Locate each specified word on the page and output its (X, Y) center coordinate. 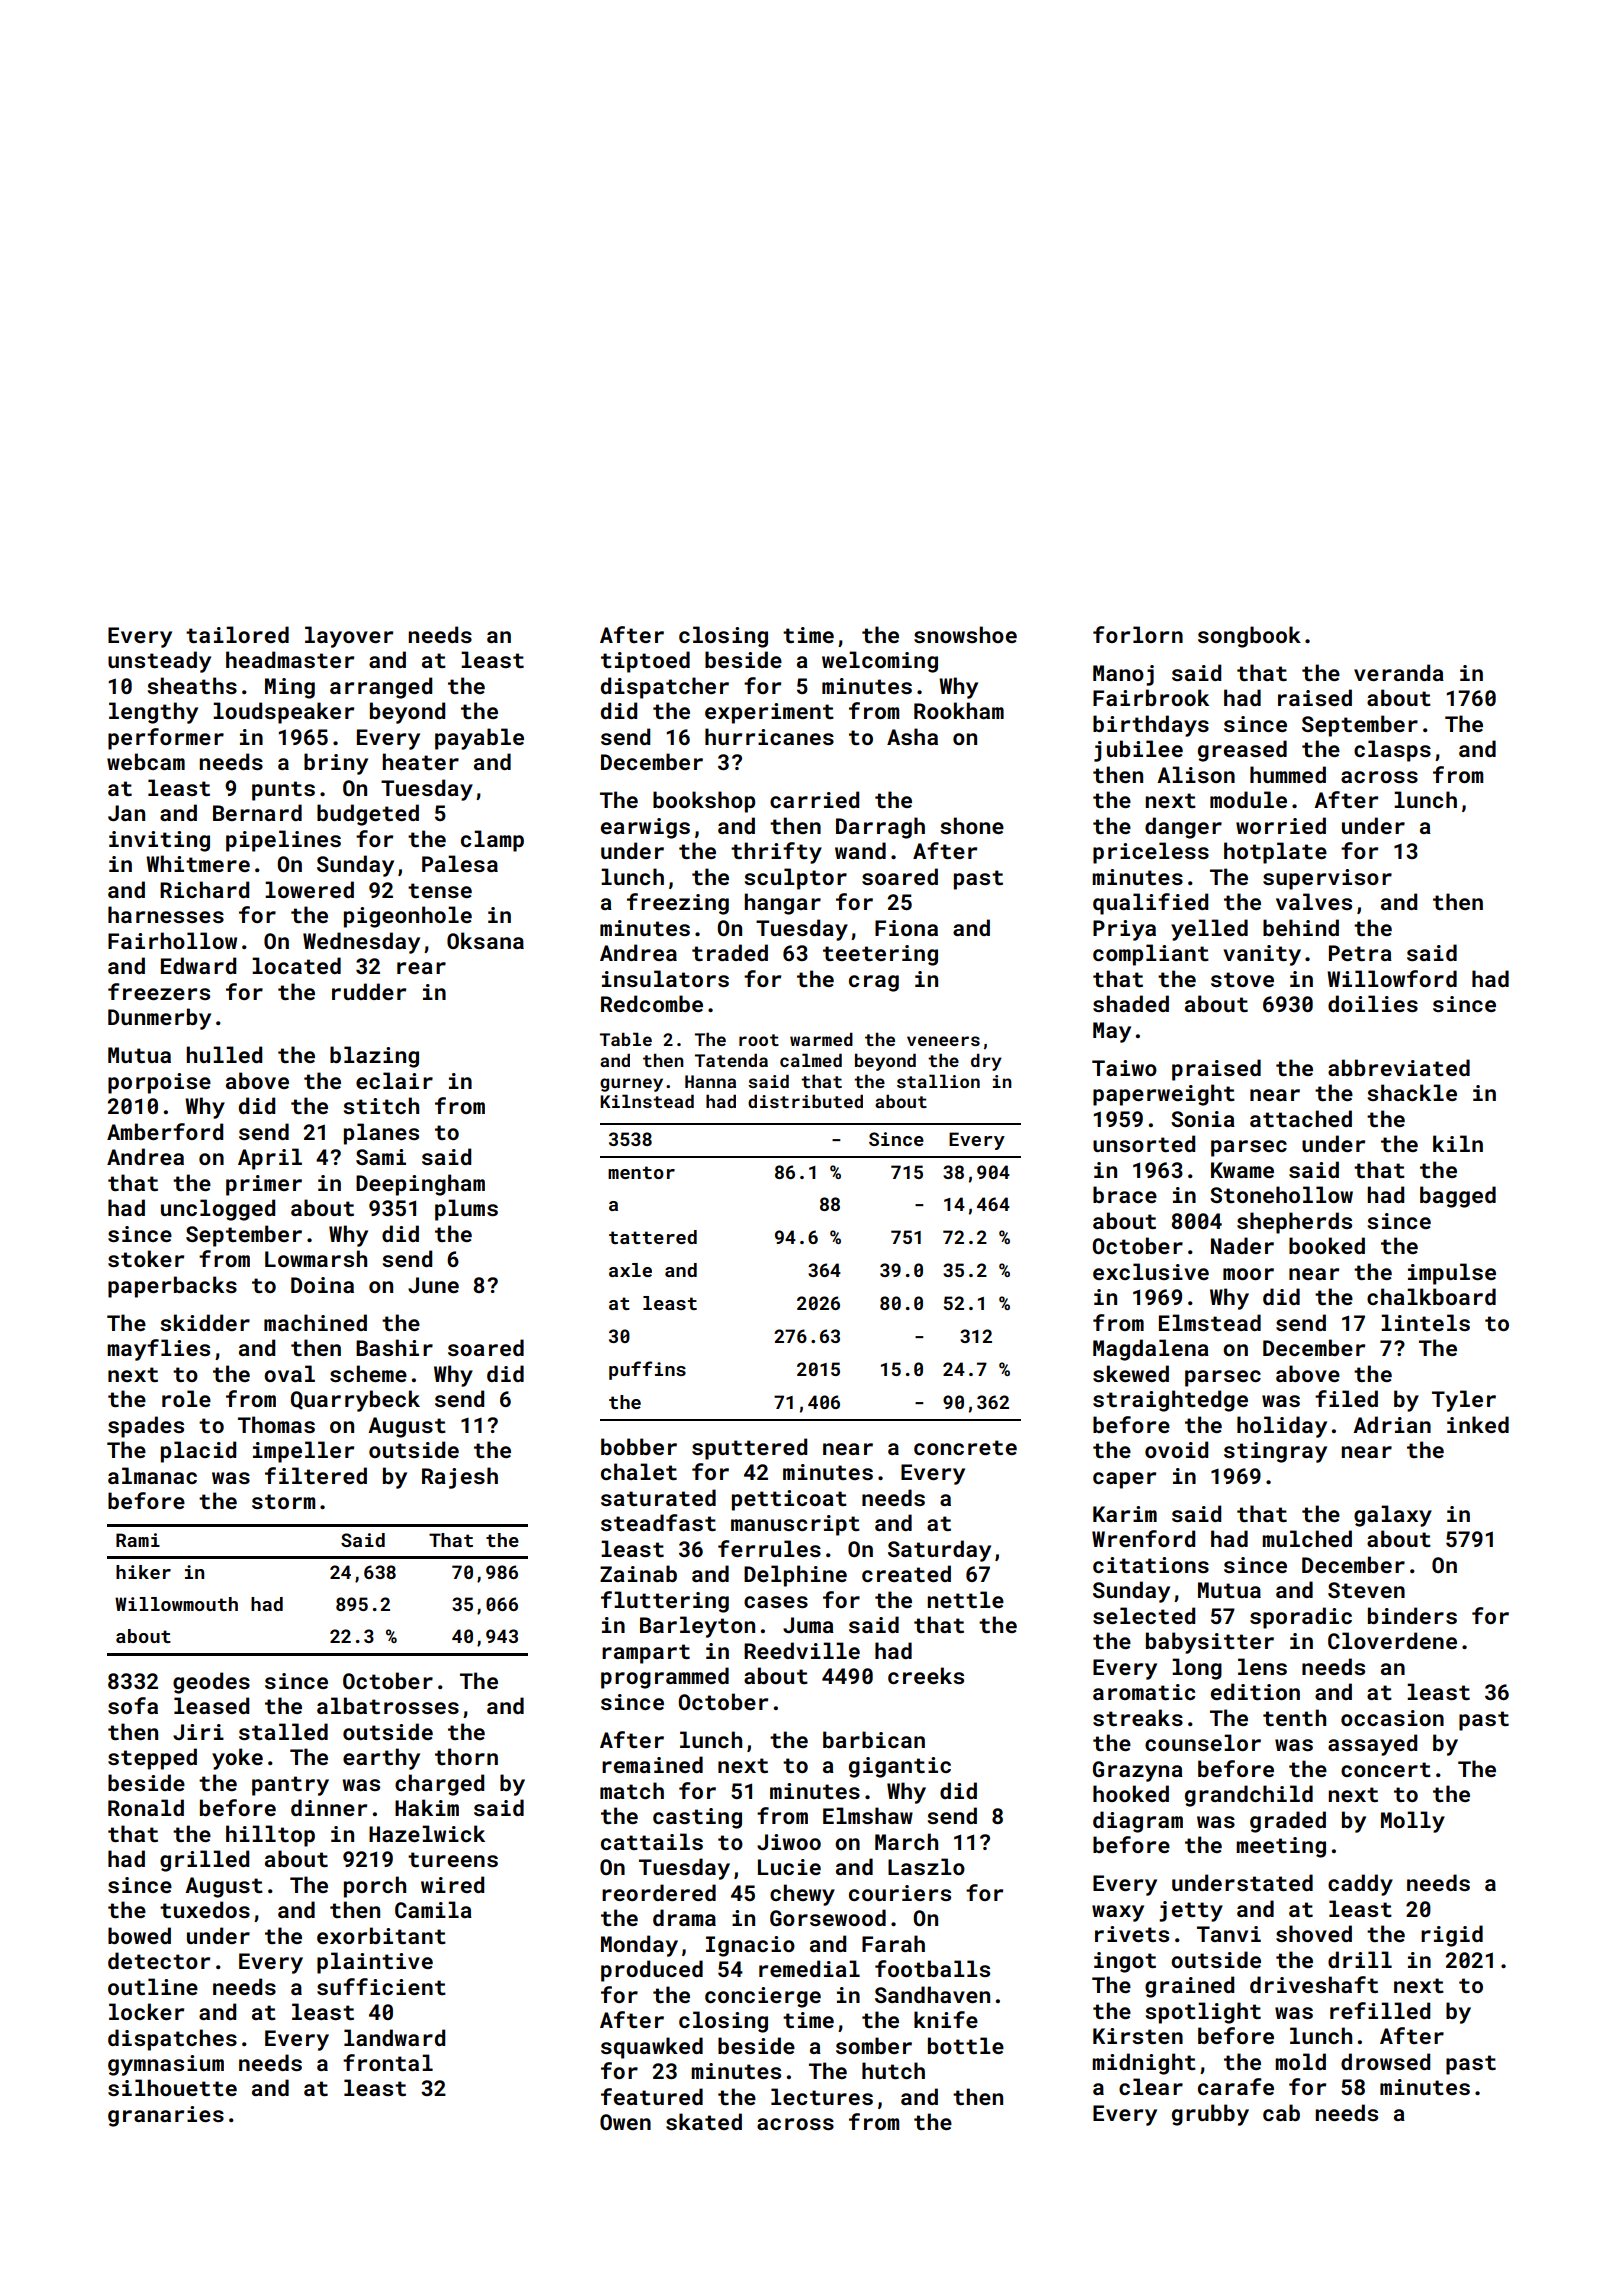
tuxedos (205, 1909)
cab (1281, 2112)
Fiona (906, 928)
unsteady (159, 662)
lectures (822, 2096)
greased (1242, 751)
